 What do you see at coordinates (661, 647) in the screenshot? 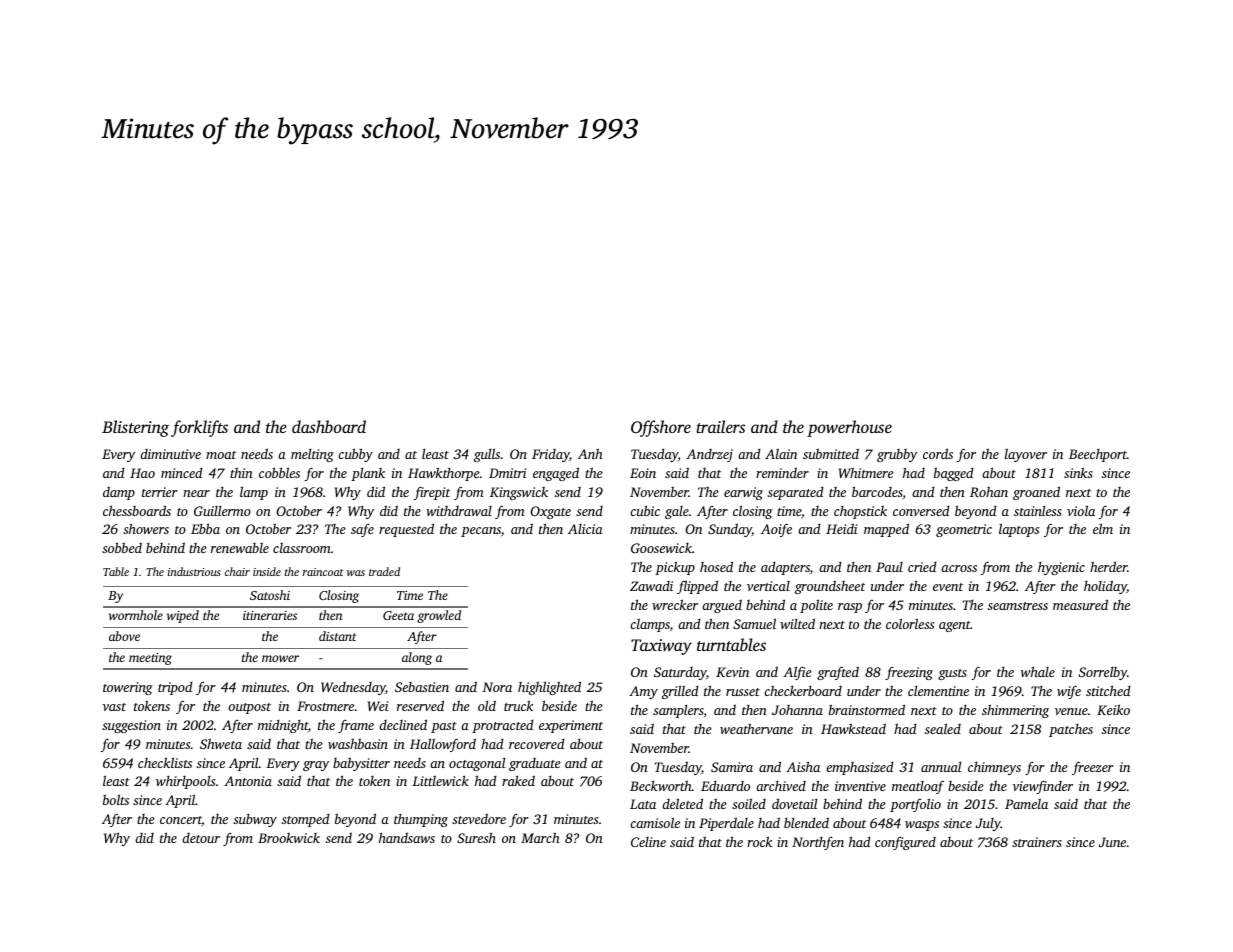
I see `Taxiway` at bounding box center [661, 647].
